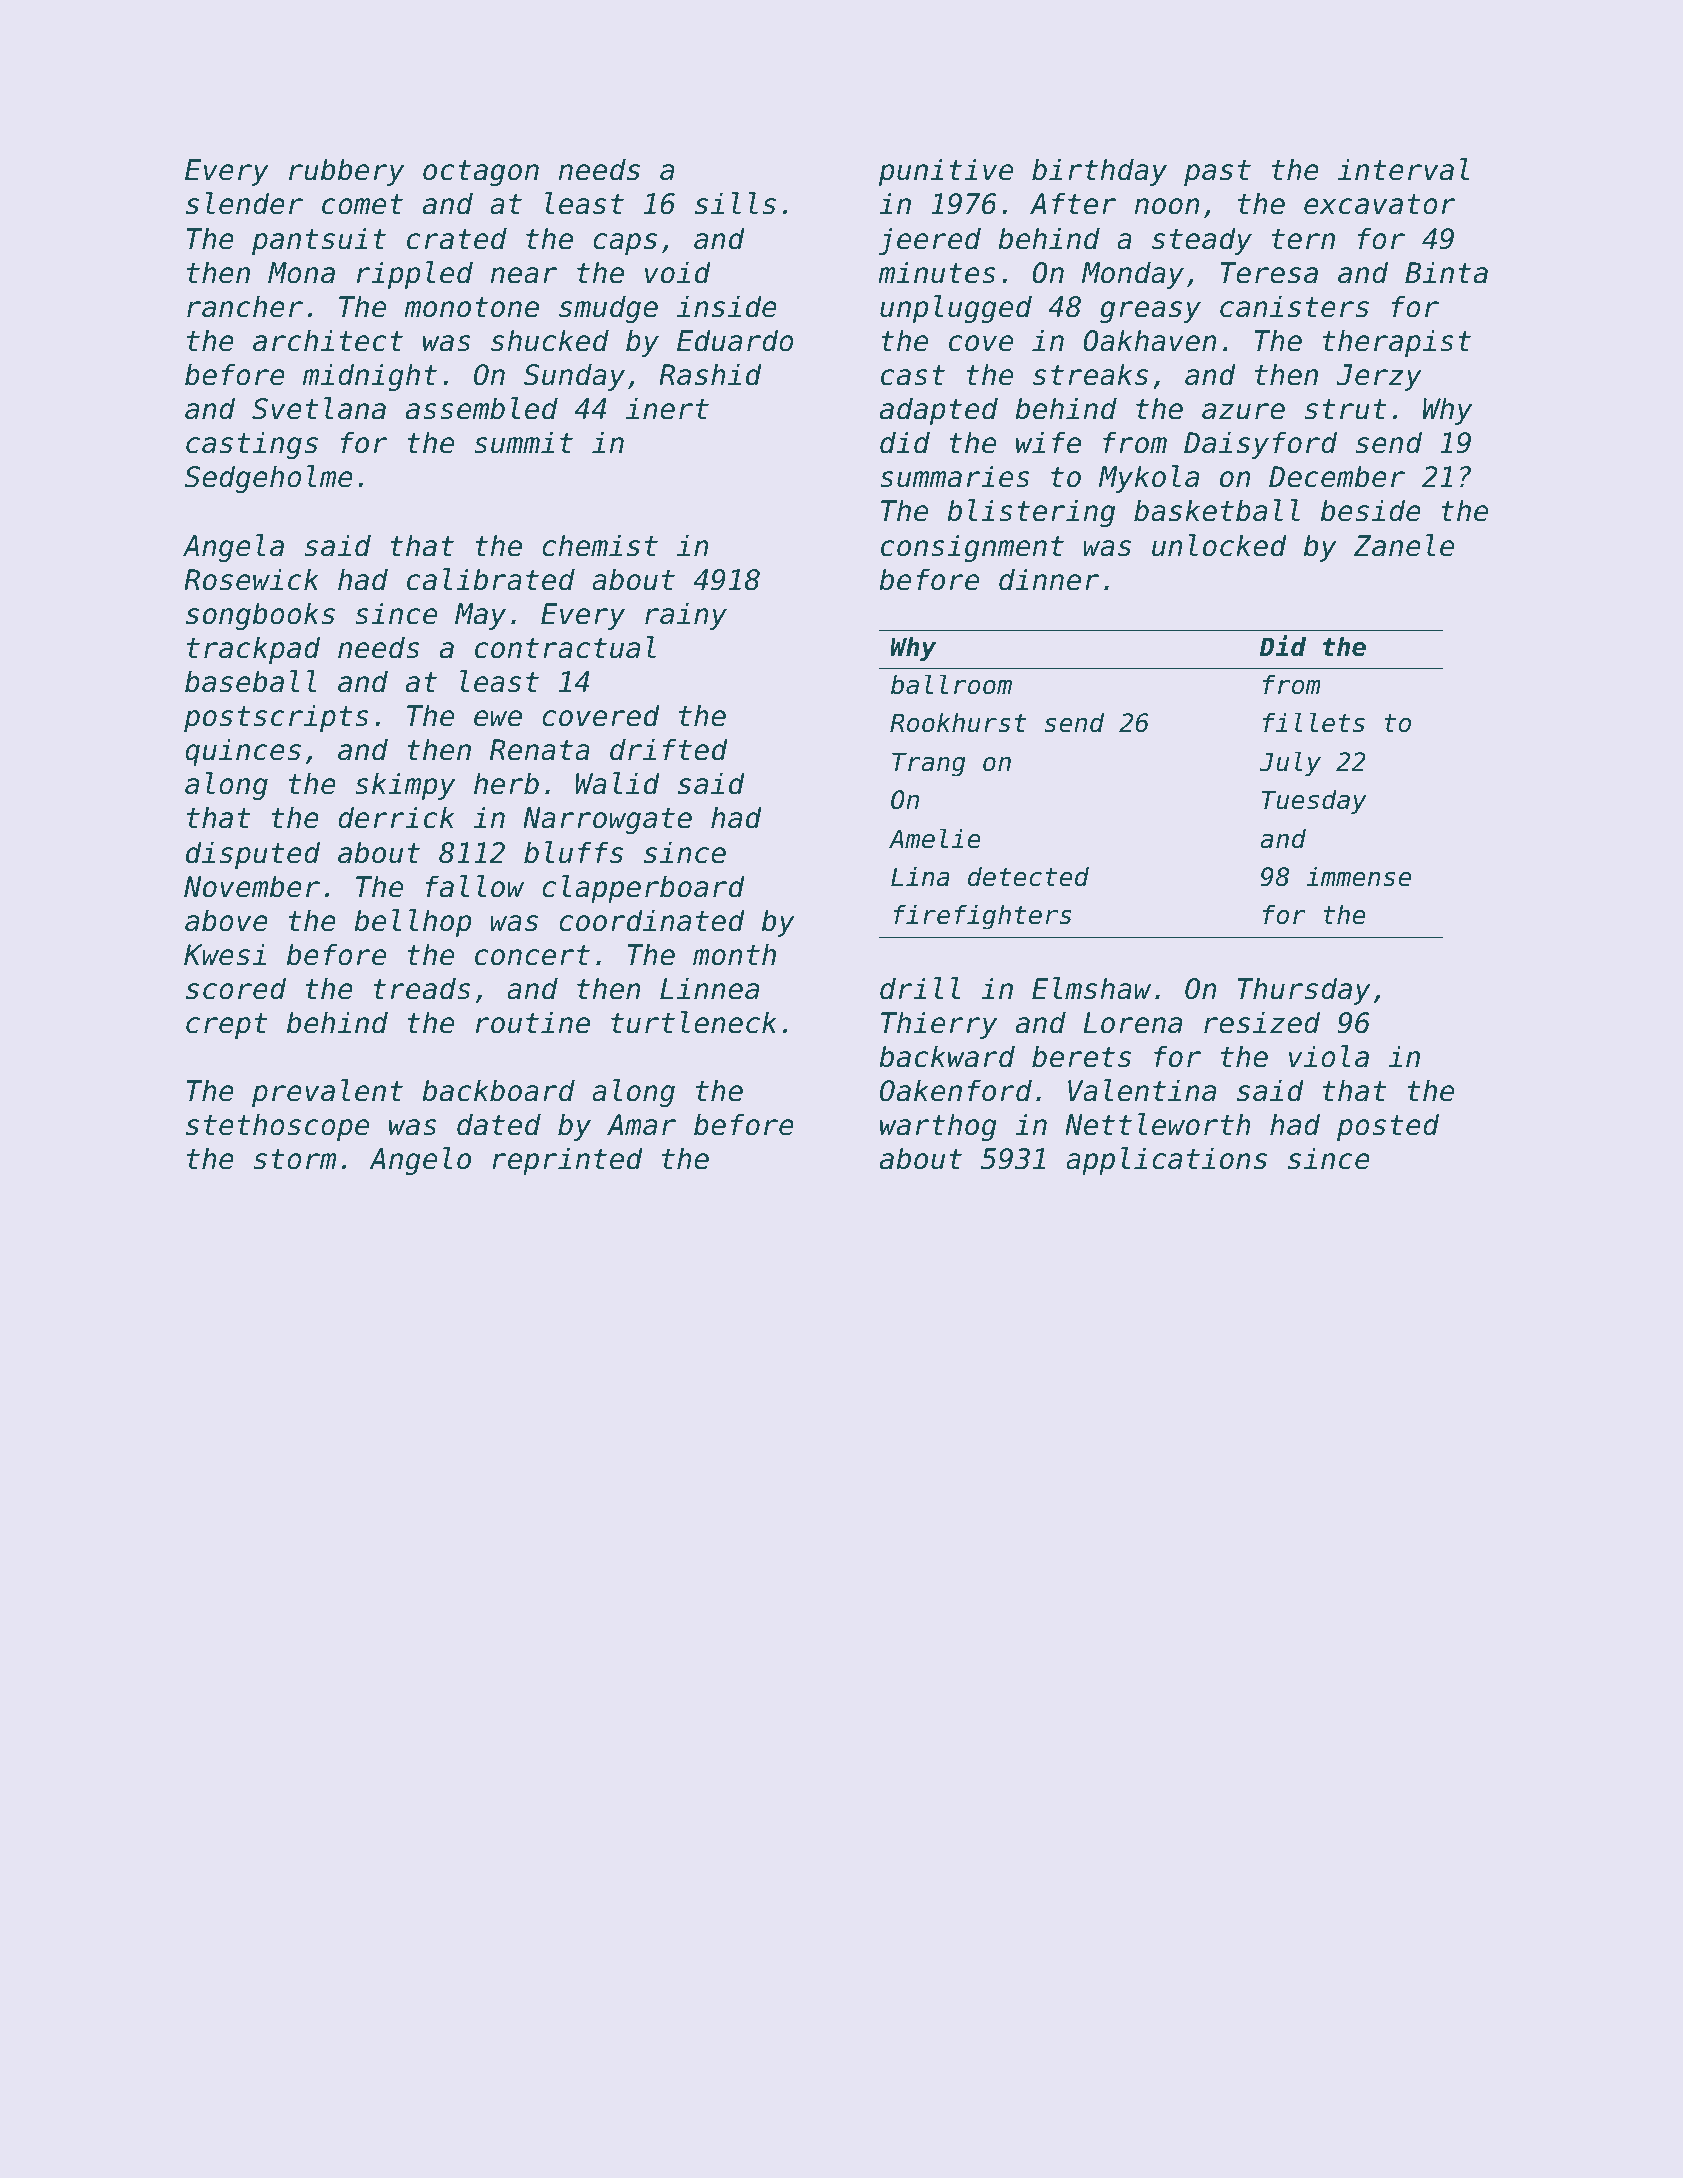 Image resolution: width=1683 pixels, height=2178 pixels. Describe the element at coordinates (1314, 722) in the document. I see `fillets` at that location.
